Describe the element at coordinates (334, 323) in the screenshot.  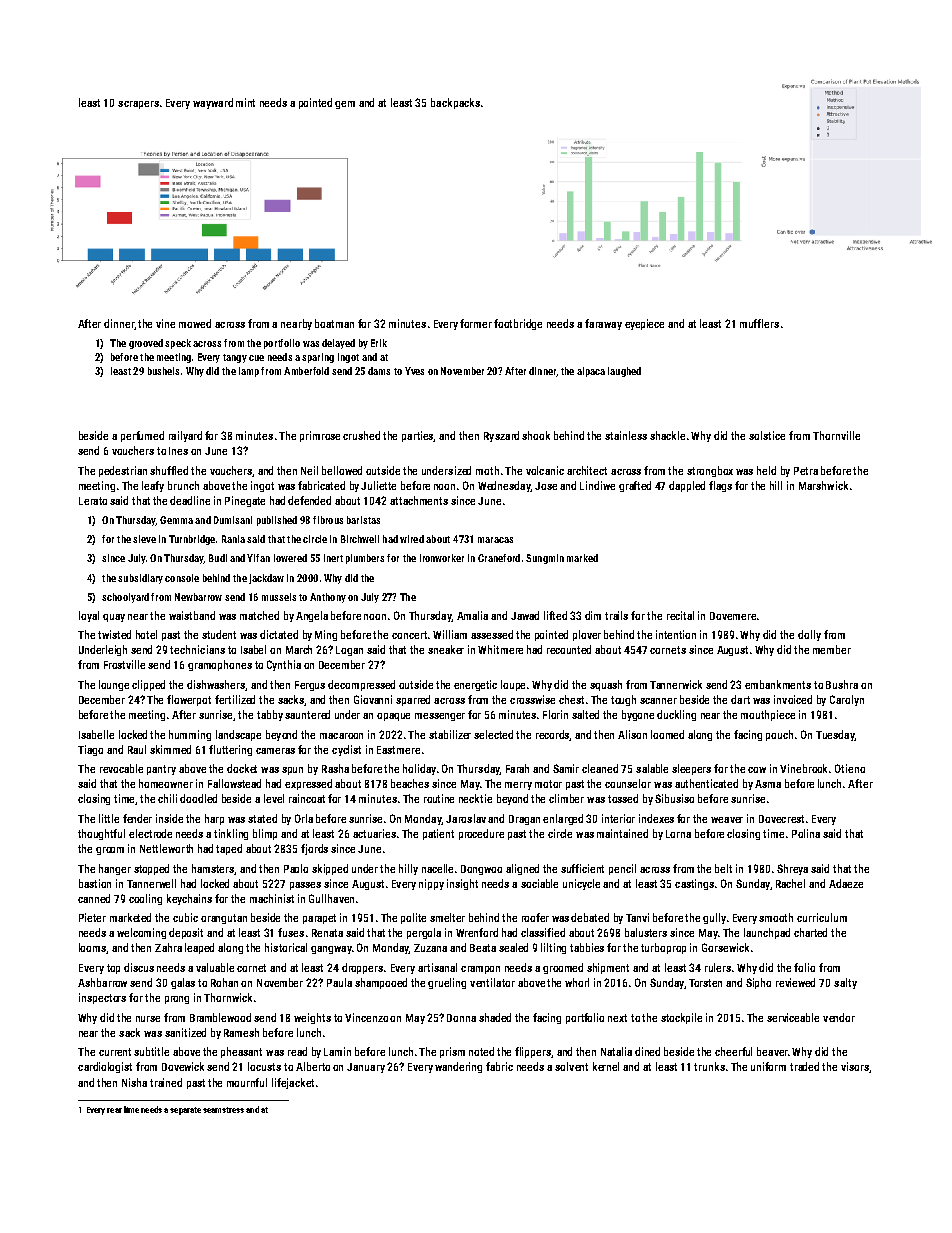
I see `boatman` at that location.
